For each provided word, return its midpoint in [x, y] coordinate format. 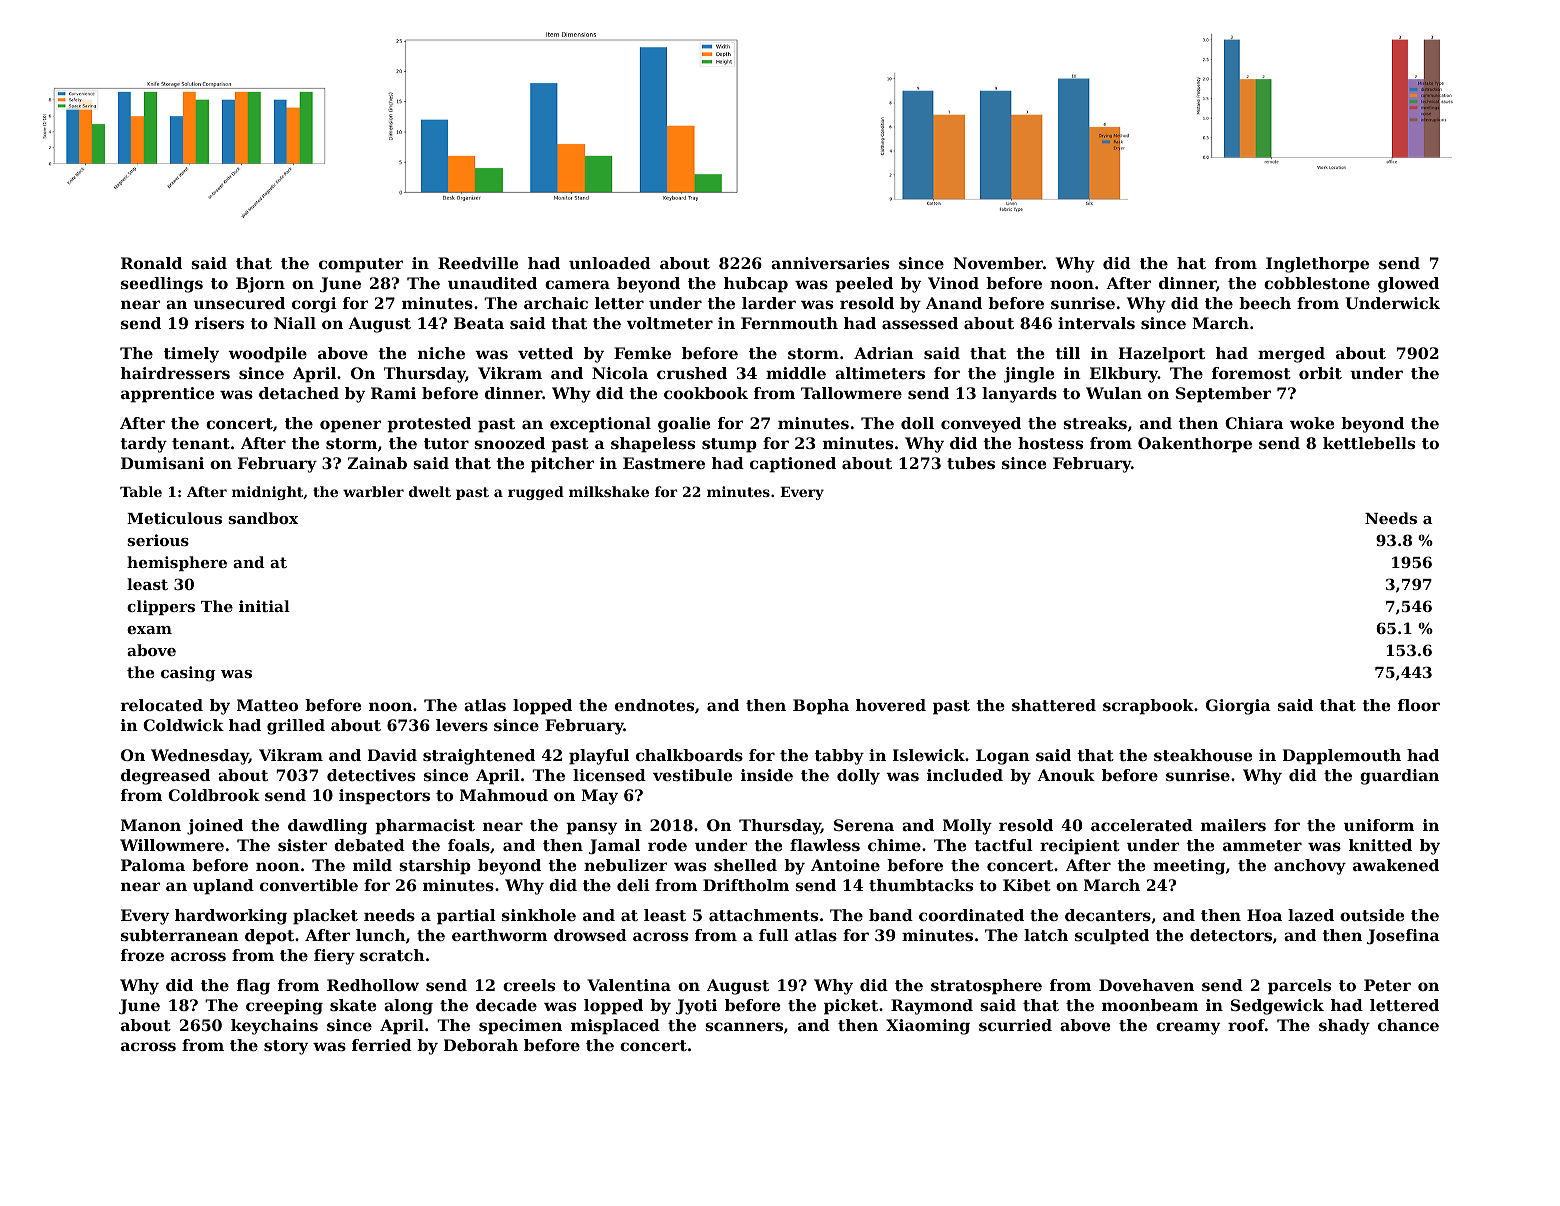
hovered [891, 705]
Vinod [953, 283]
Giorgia [1238, 707]
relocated [162, 705]
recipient [1080, 847]
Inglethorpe [1317, 265]
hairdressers [175, 373]
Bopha [821, 707]
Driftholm [746, 885]
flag [253, 987]
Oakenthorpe [1195, 445]
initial [264, 606]
